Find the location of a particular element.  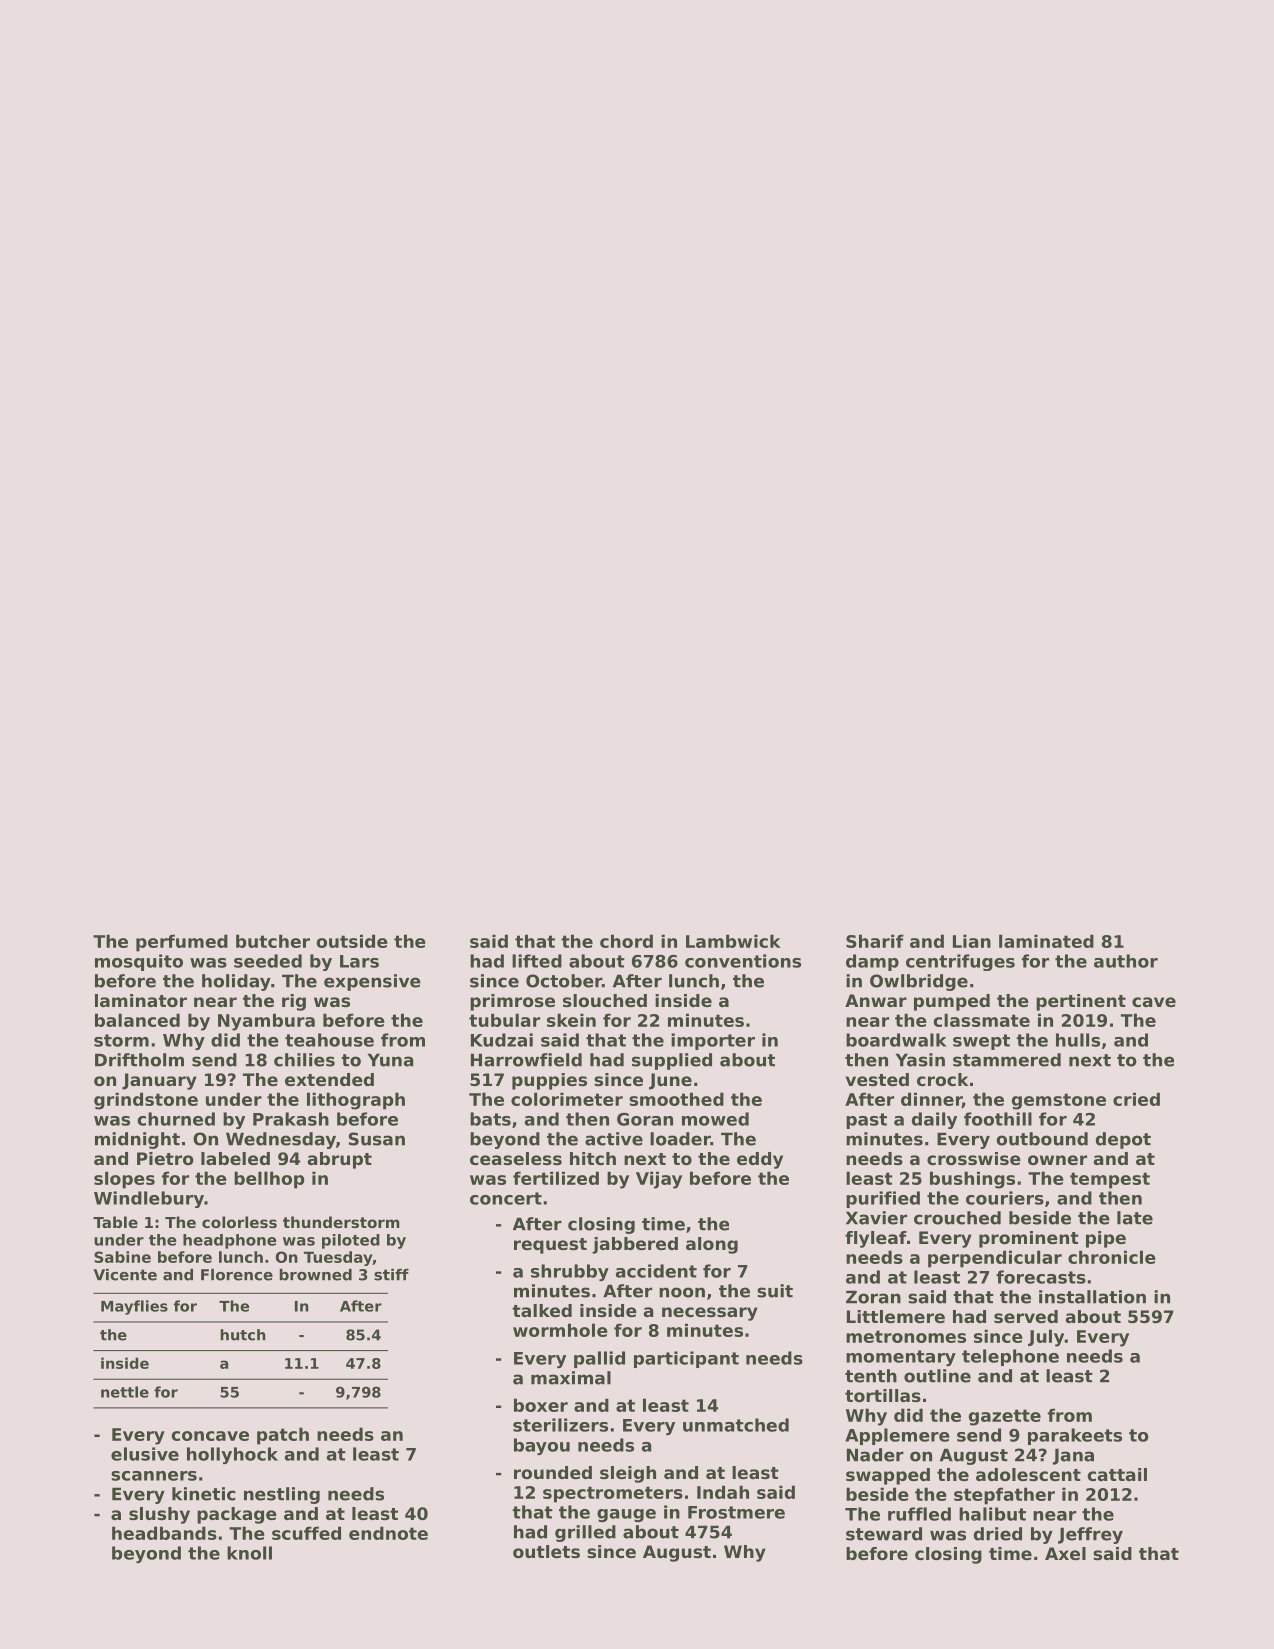

wormhole is located at coordinates (560, 1330).
